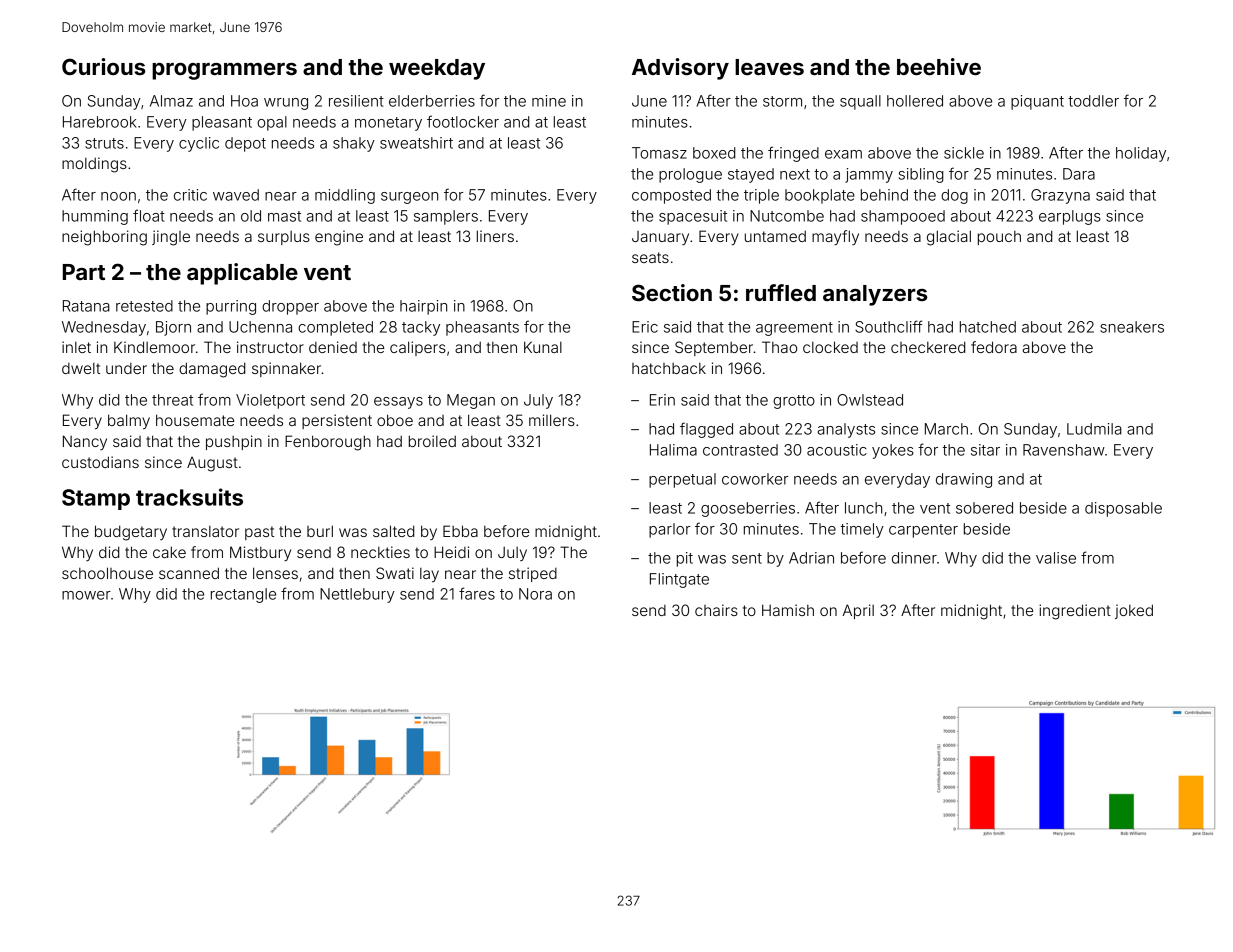 This screenshot has width=1233, height=952. I want to click on ingredient, so click(1075, 612).
